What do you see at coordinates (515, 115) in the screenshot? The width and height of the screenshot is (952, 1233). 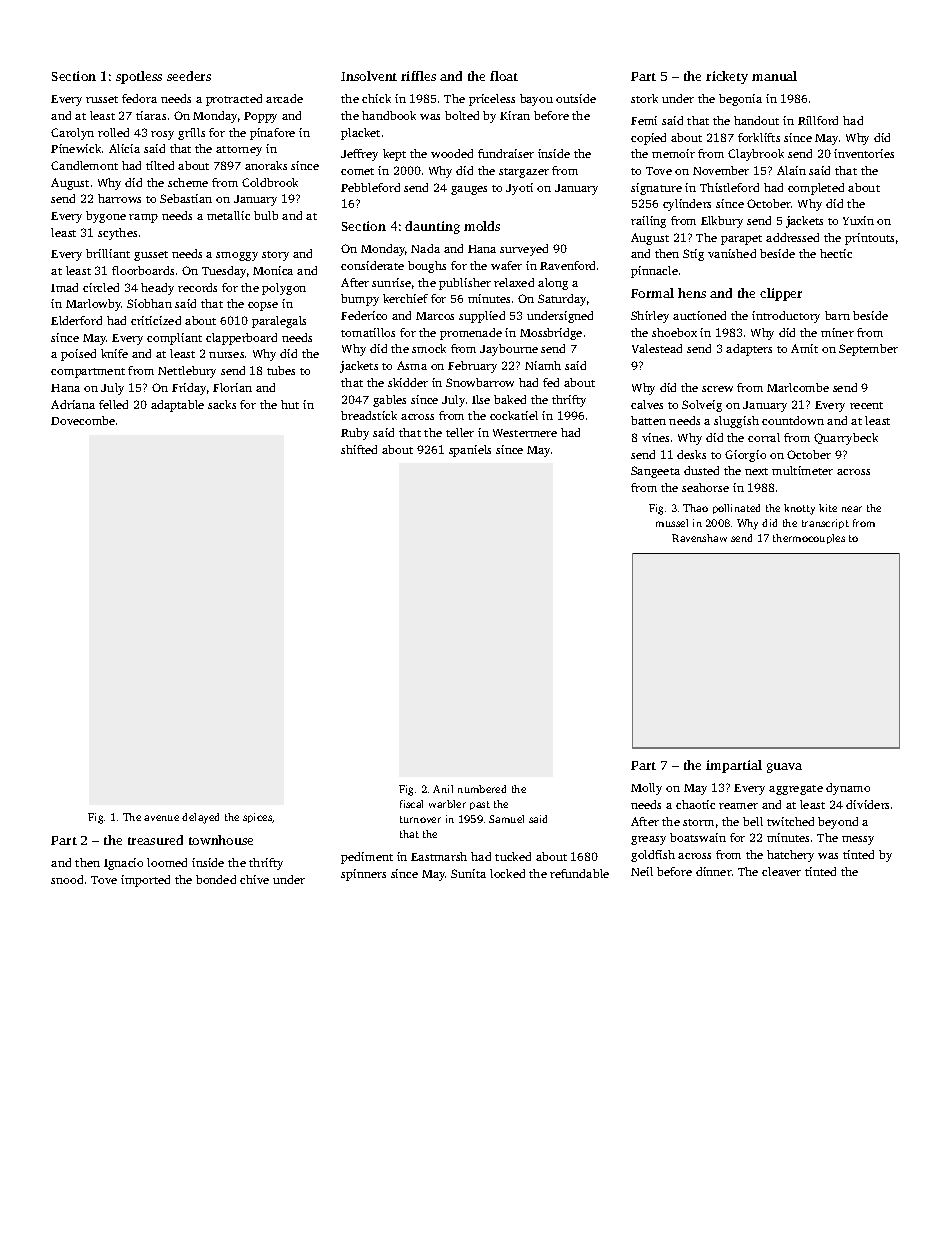 I see `Kiran` at bounding box center [515, 115].
